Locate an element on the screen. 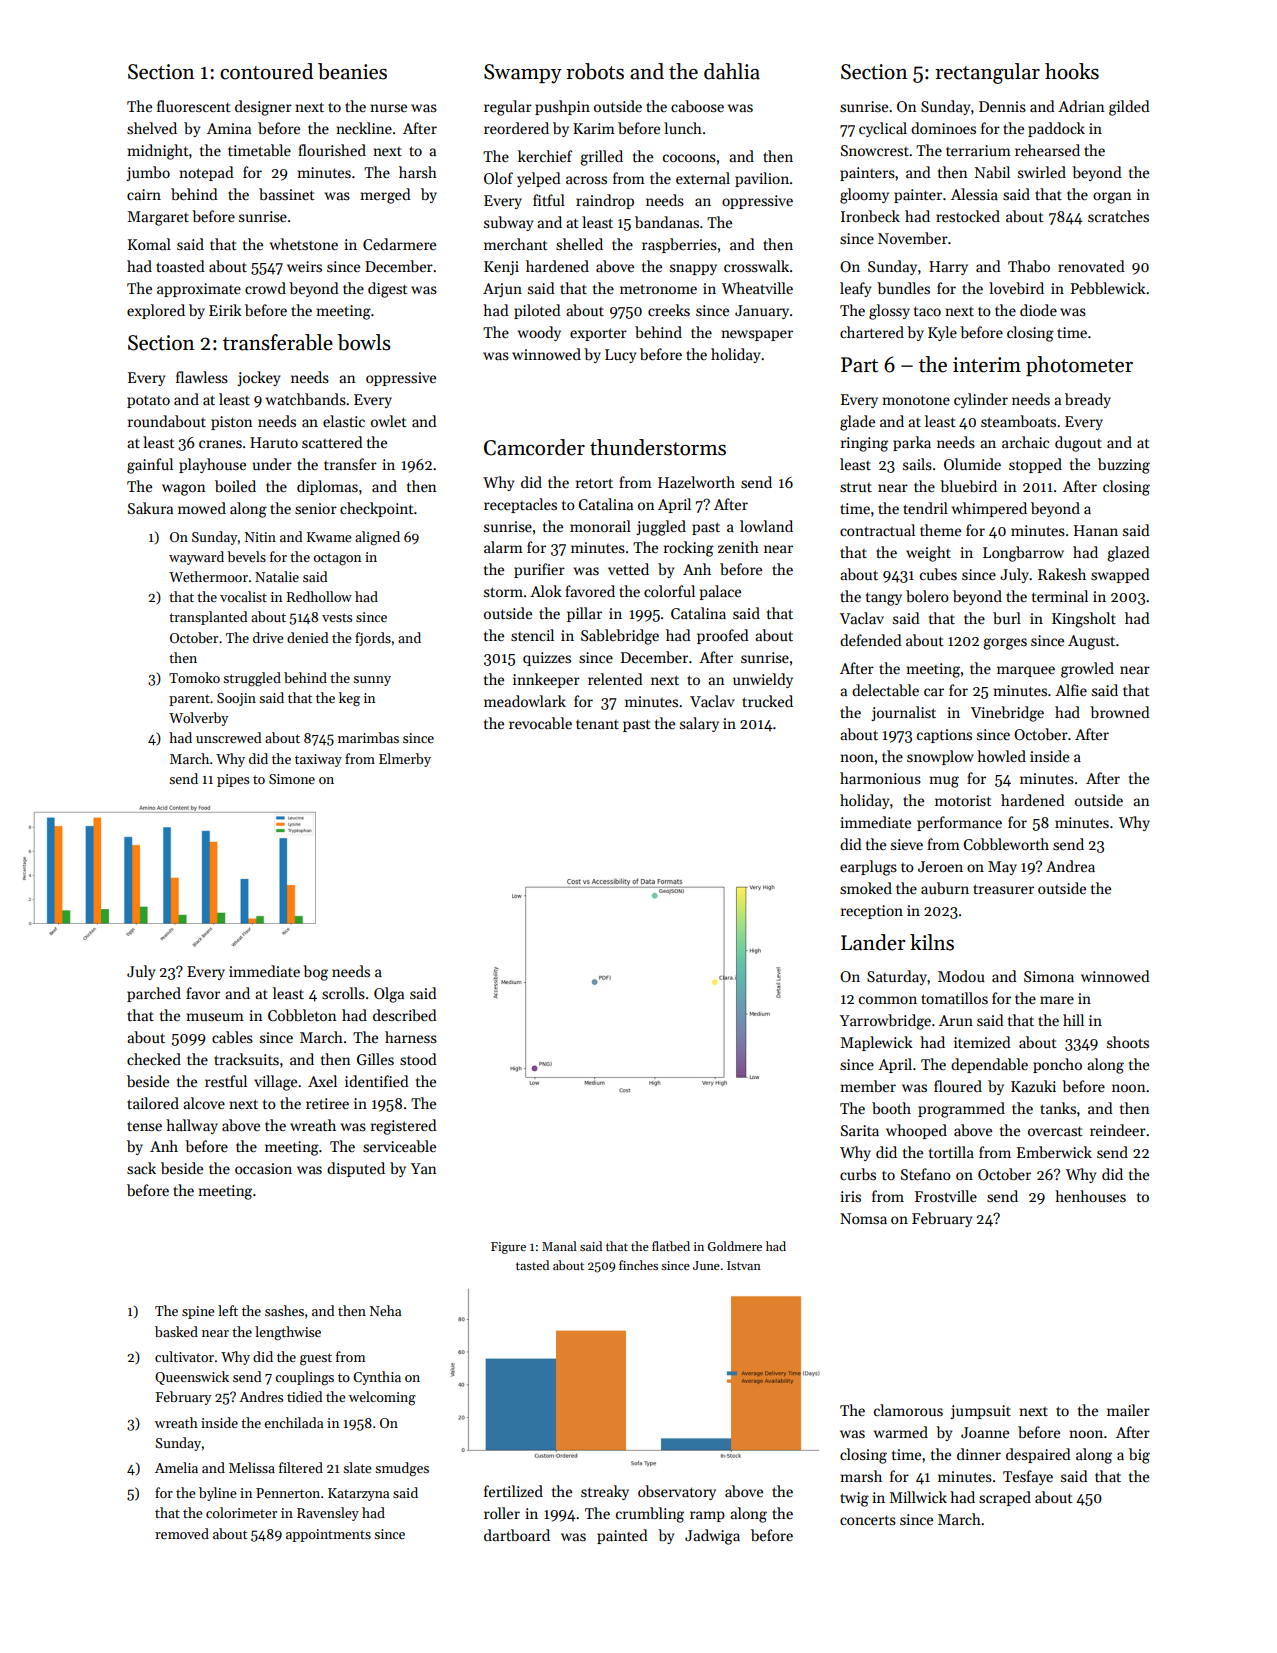  gilded is located at coordinates (1129, 108).
